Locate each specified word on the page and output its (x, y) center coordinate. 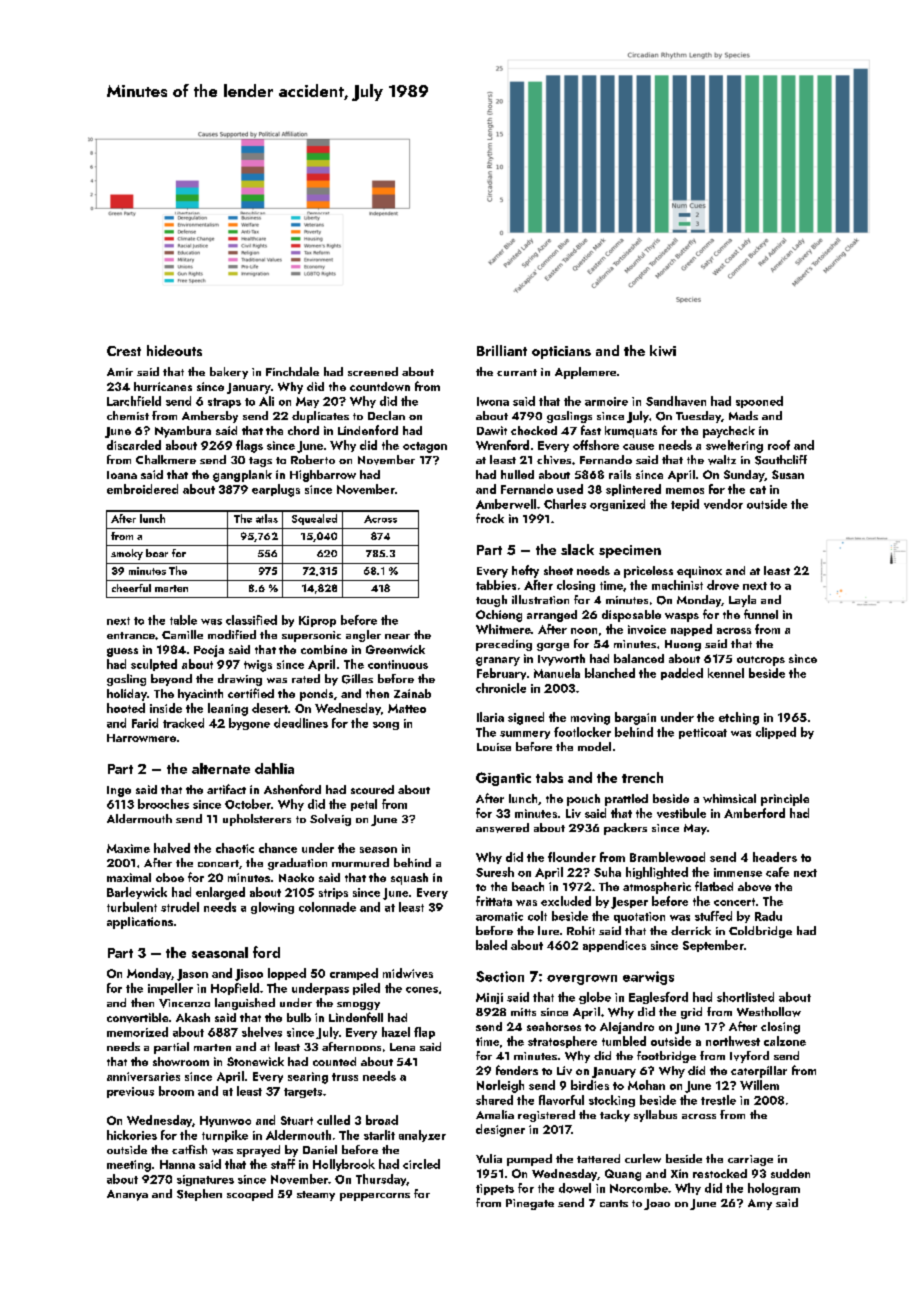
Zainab (412, 693)
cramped (354, 974)
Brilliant (502, 350)
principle (785, 800)
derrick (691, 930)
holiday (127, 695)
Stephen (199, 1195)
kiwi (663, 350)
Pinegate (530, 1204)
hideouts (174, 350)
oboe (170, 877)
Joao (657, 1204)
